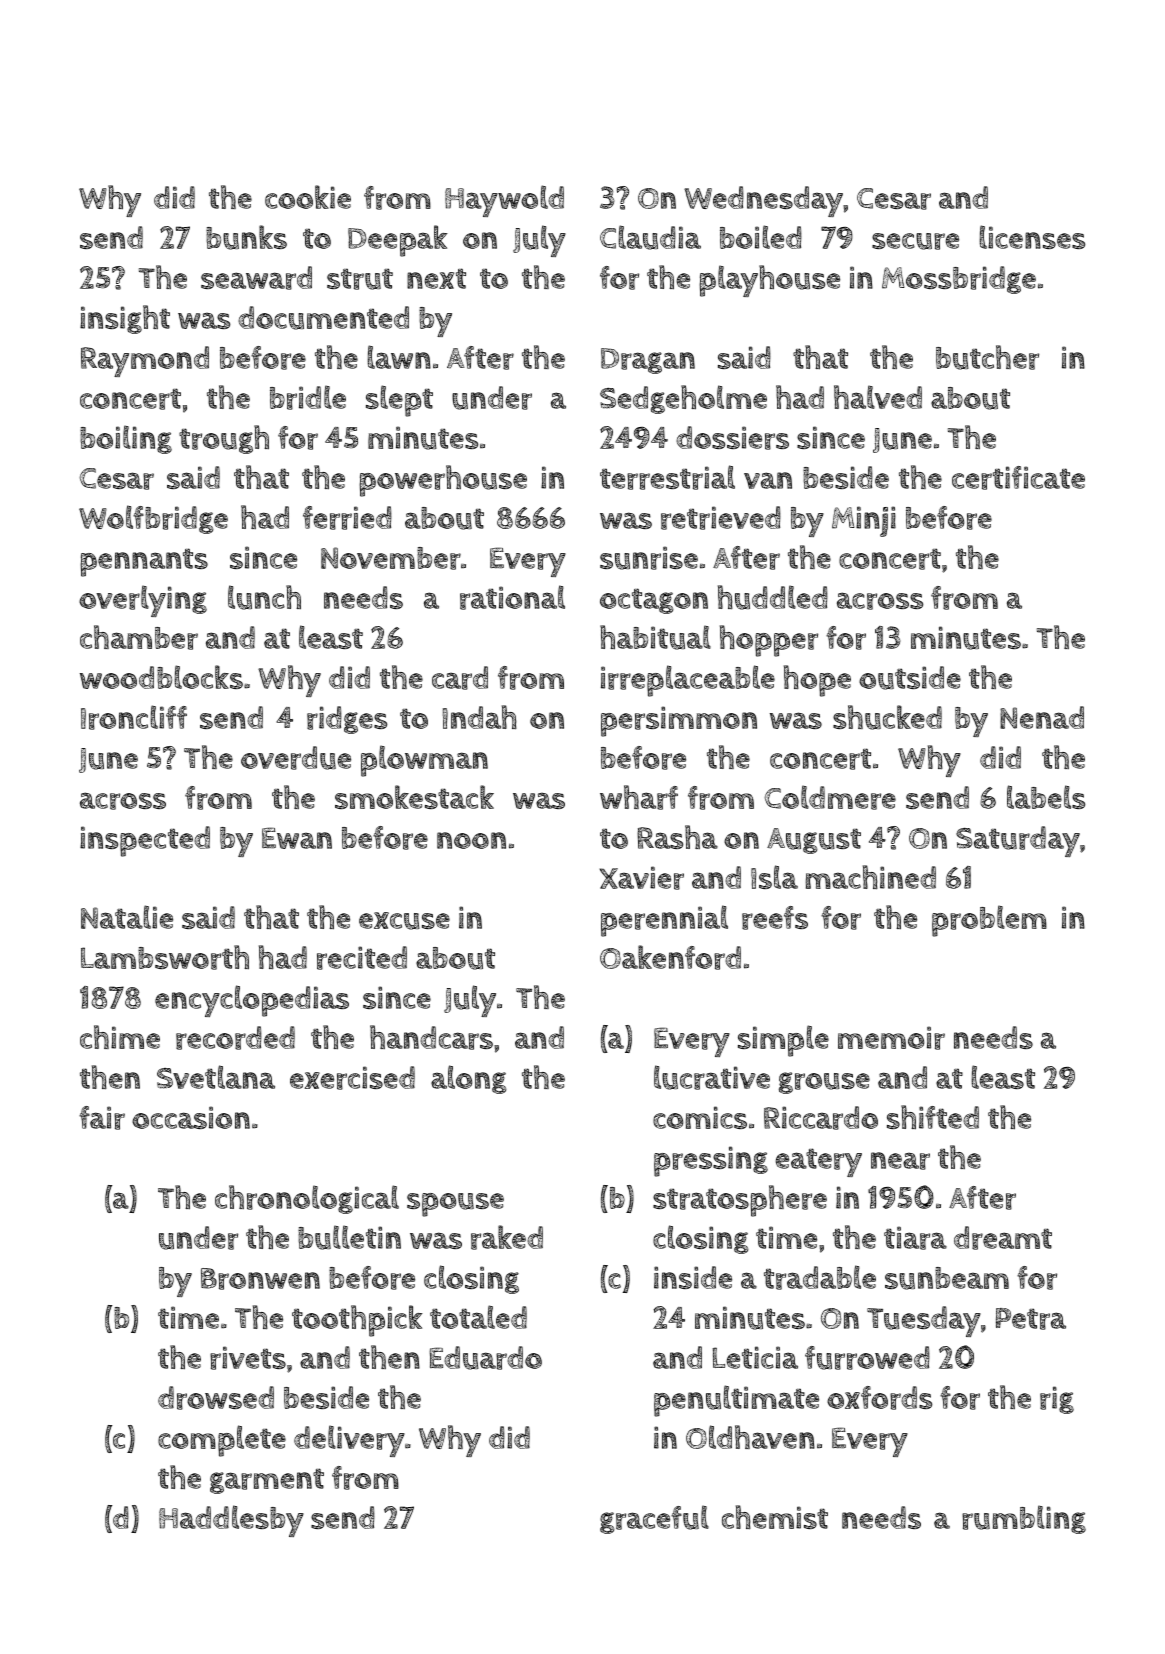 This image has height=1654, width=1165. What do you see at coordinates (349, 1441) in the image?
I see `delivery` at bounding box center [349, 1441].
